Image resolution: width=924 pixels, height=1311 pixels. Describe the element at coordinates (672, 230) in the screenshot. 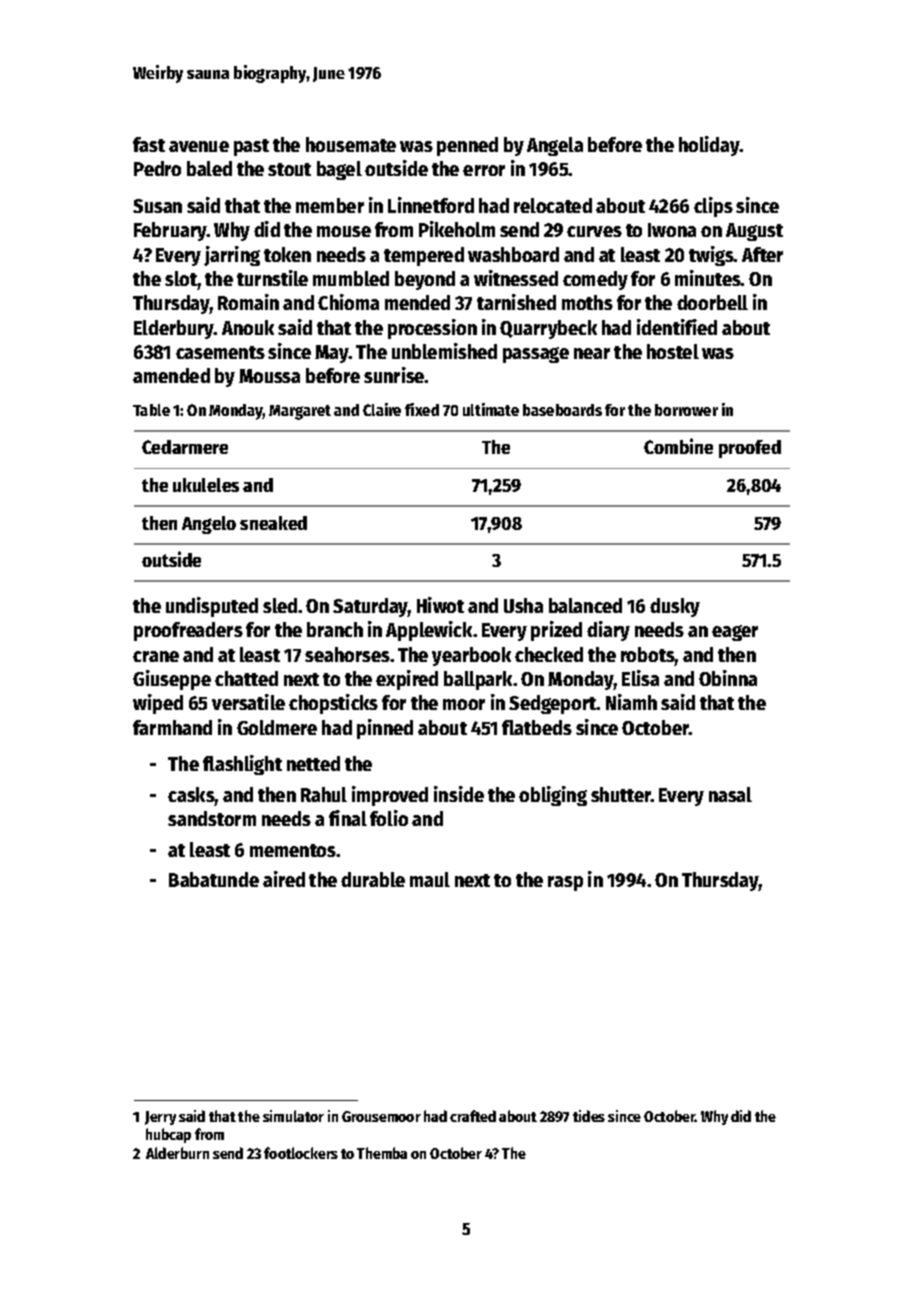

I see `Iwona` at that location.
